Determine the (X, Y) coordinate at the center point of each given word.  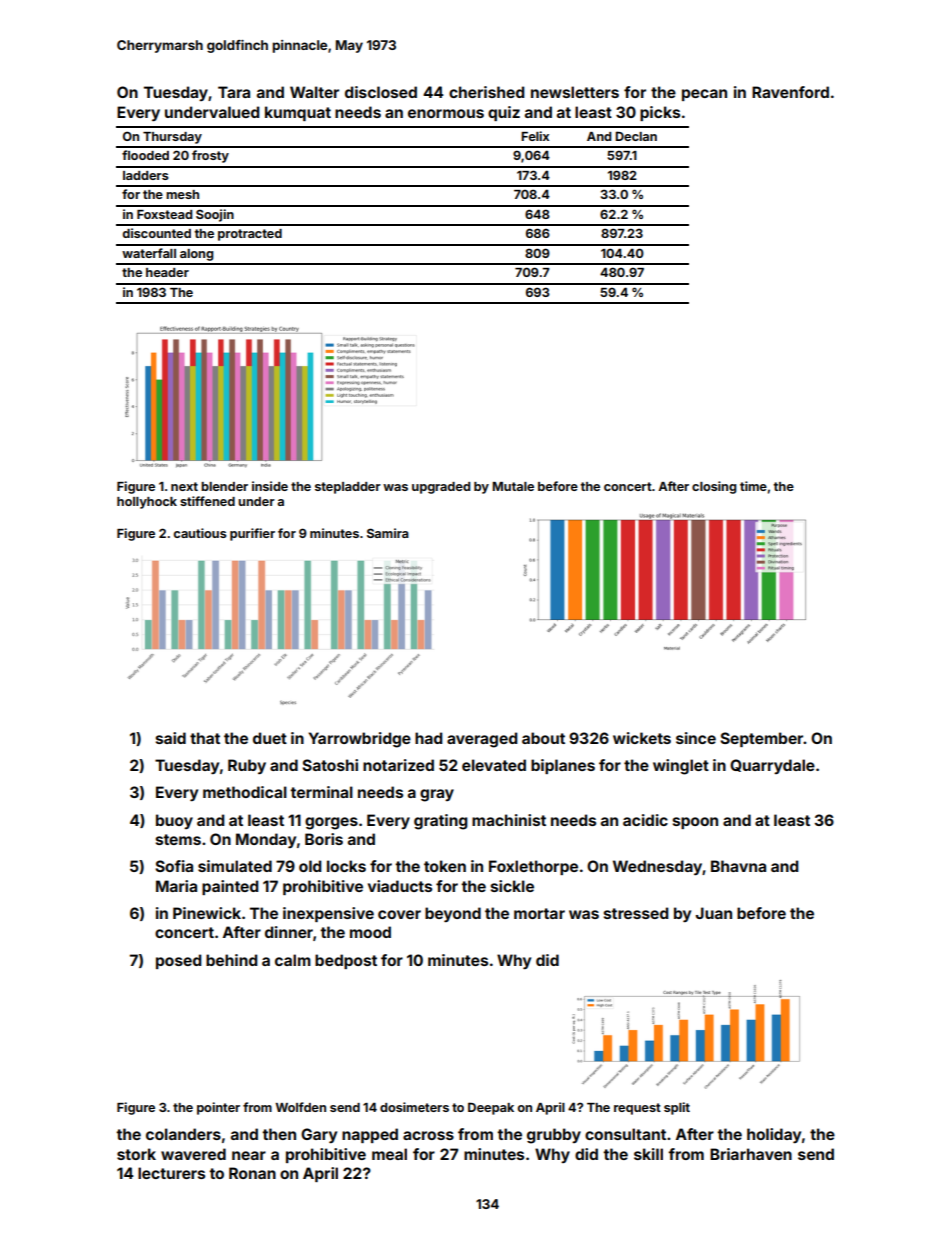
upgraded (441, 488)
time (753, 486)
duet (270, 738)
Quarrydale (772, 766)
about (543, 738)
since (696, 738)
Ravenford (790, 92)
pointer (218, 1108)
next (184, 486)
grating (441, 822)
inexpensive (328, 914)
